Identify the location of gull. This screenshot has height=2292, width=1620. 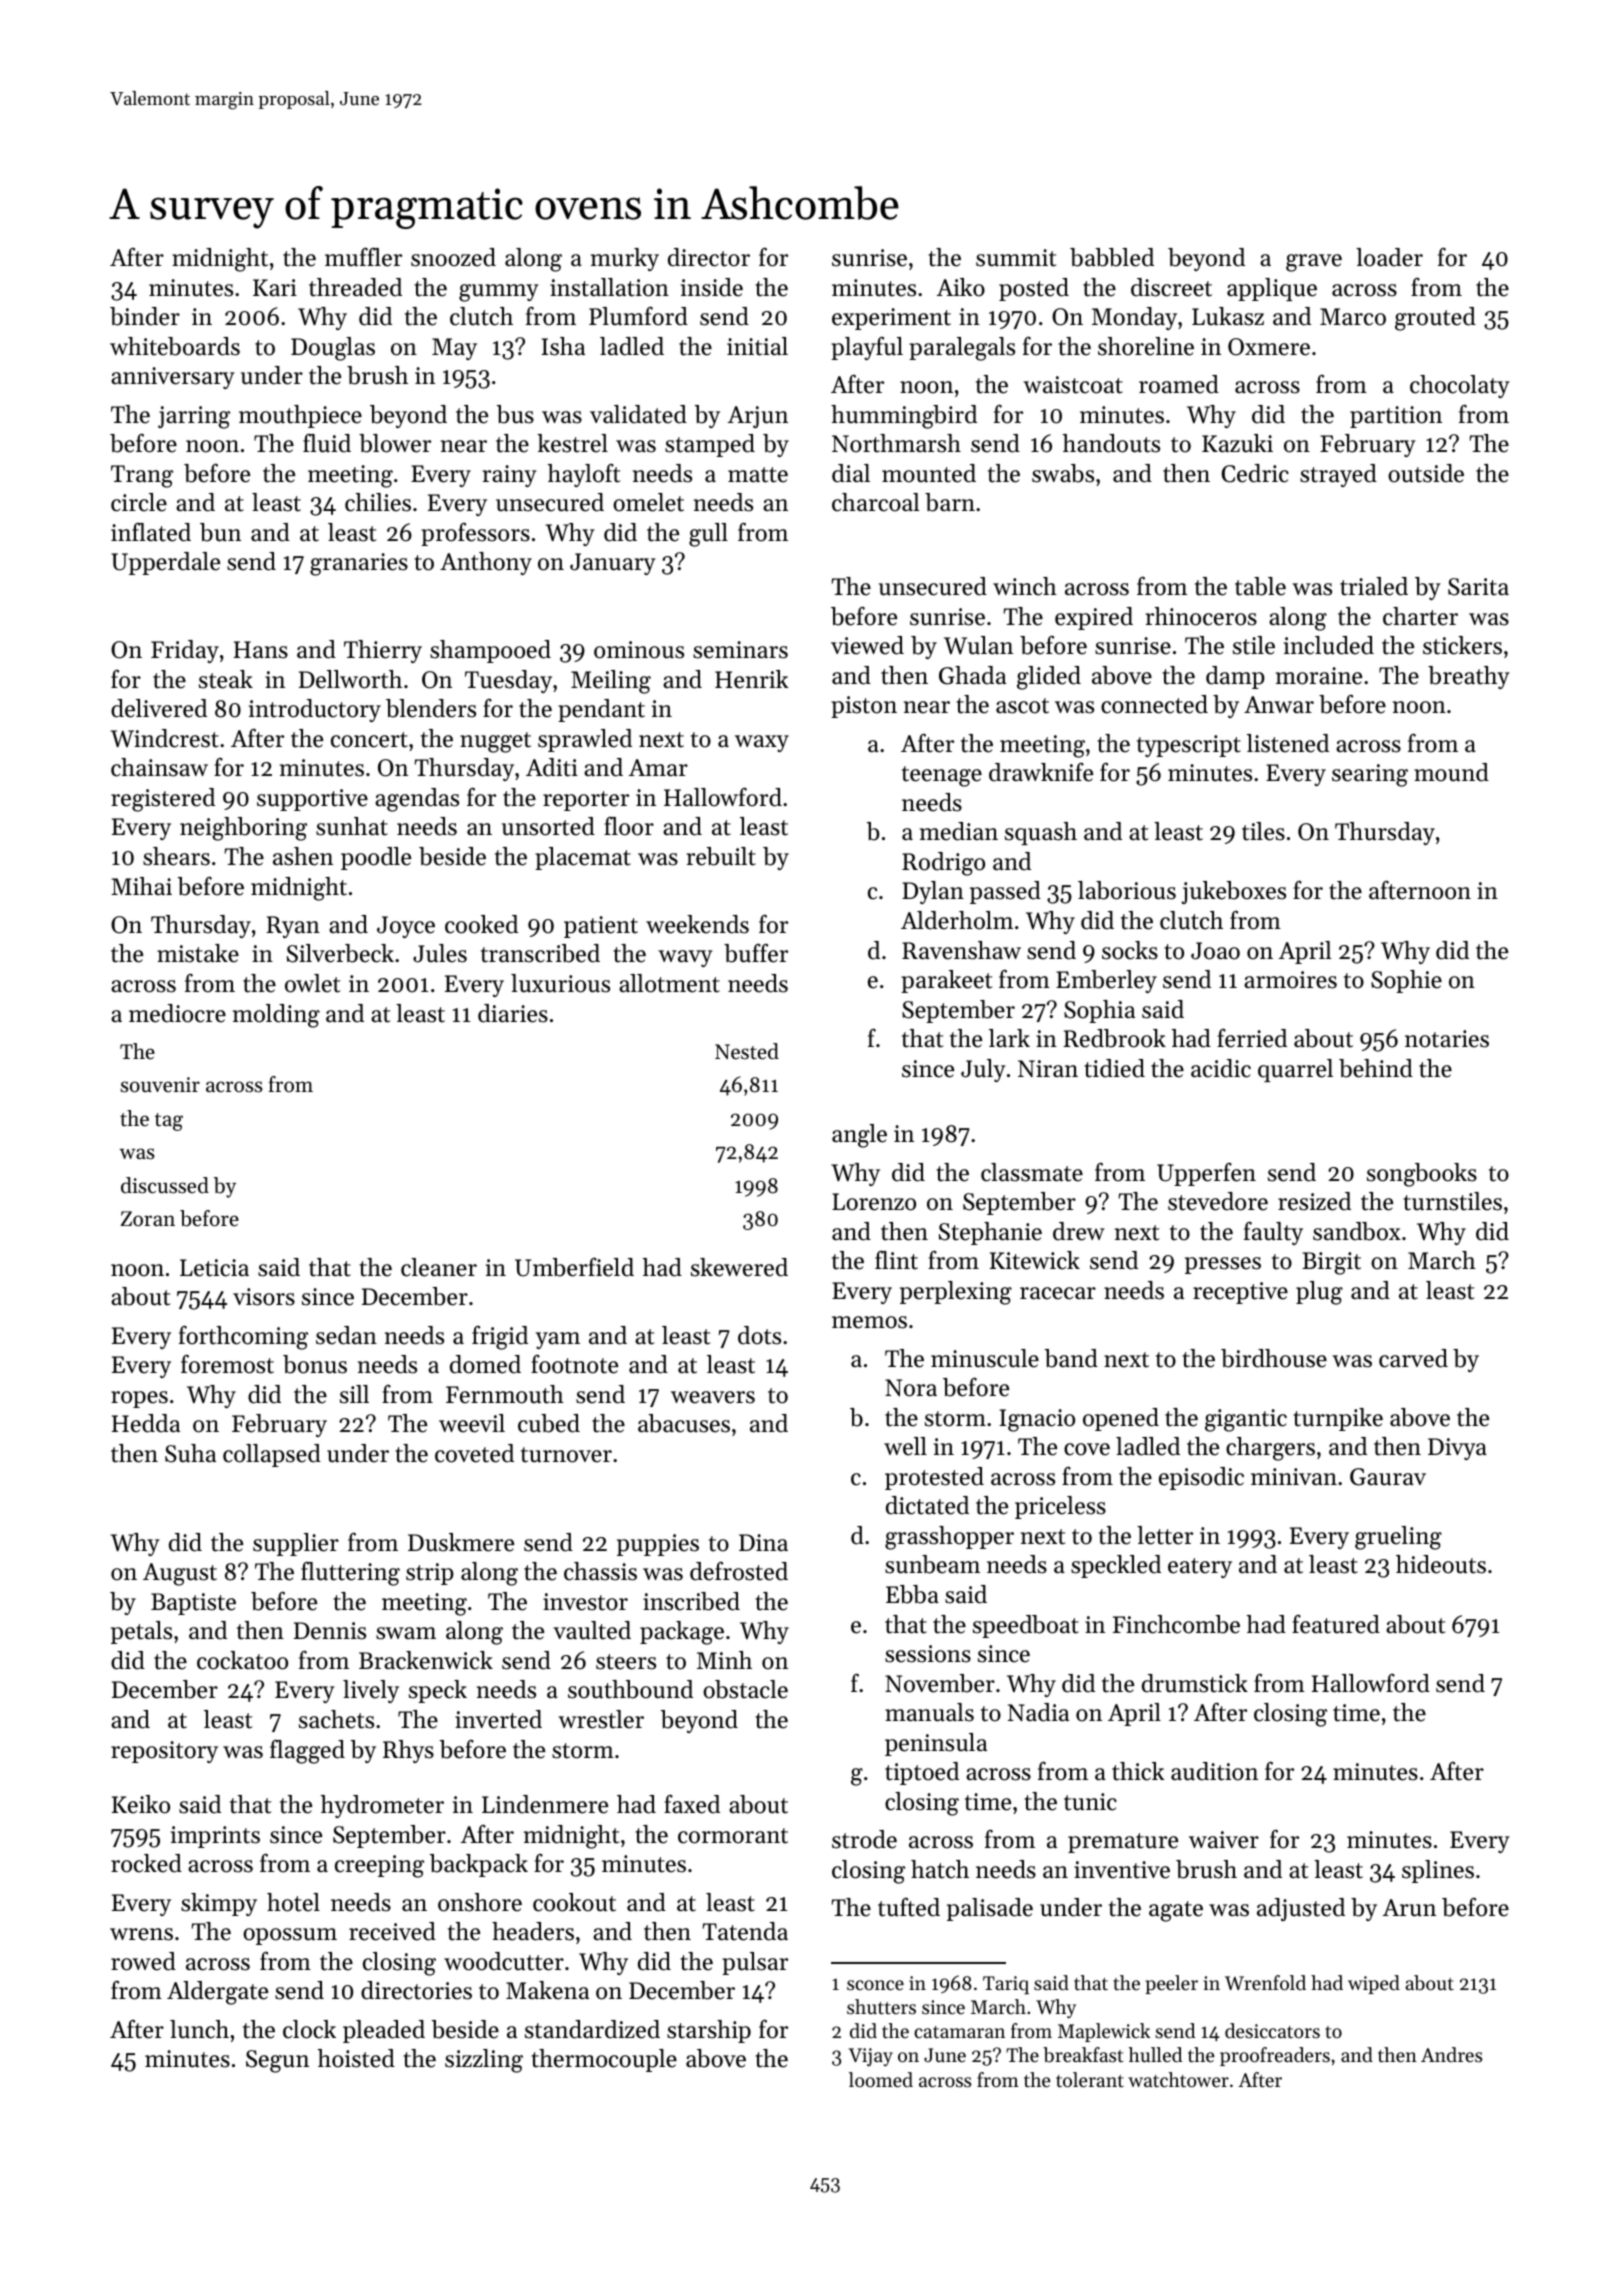
(708, 535).
